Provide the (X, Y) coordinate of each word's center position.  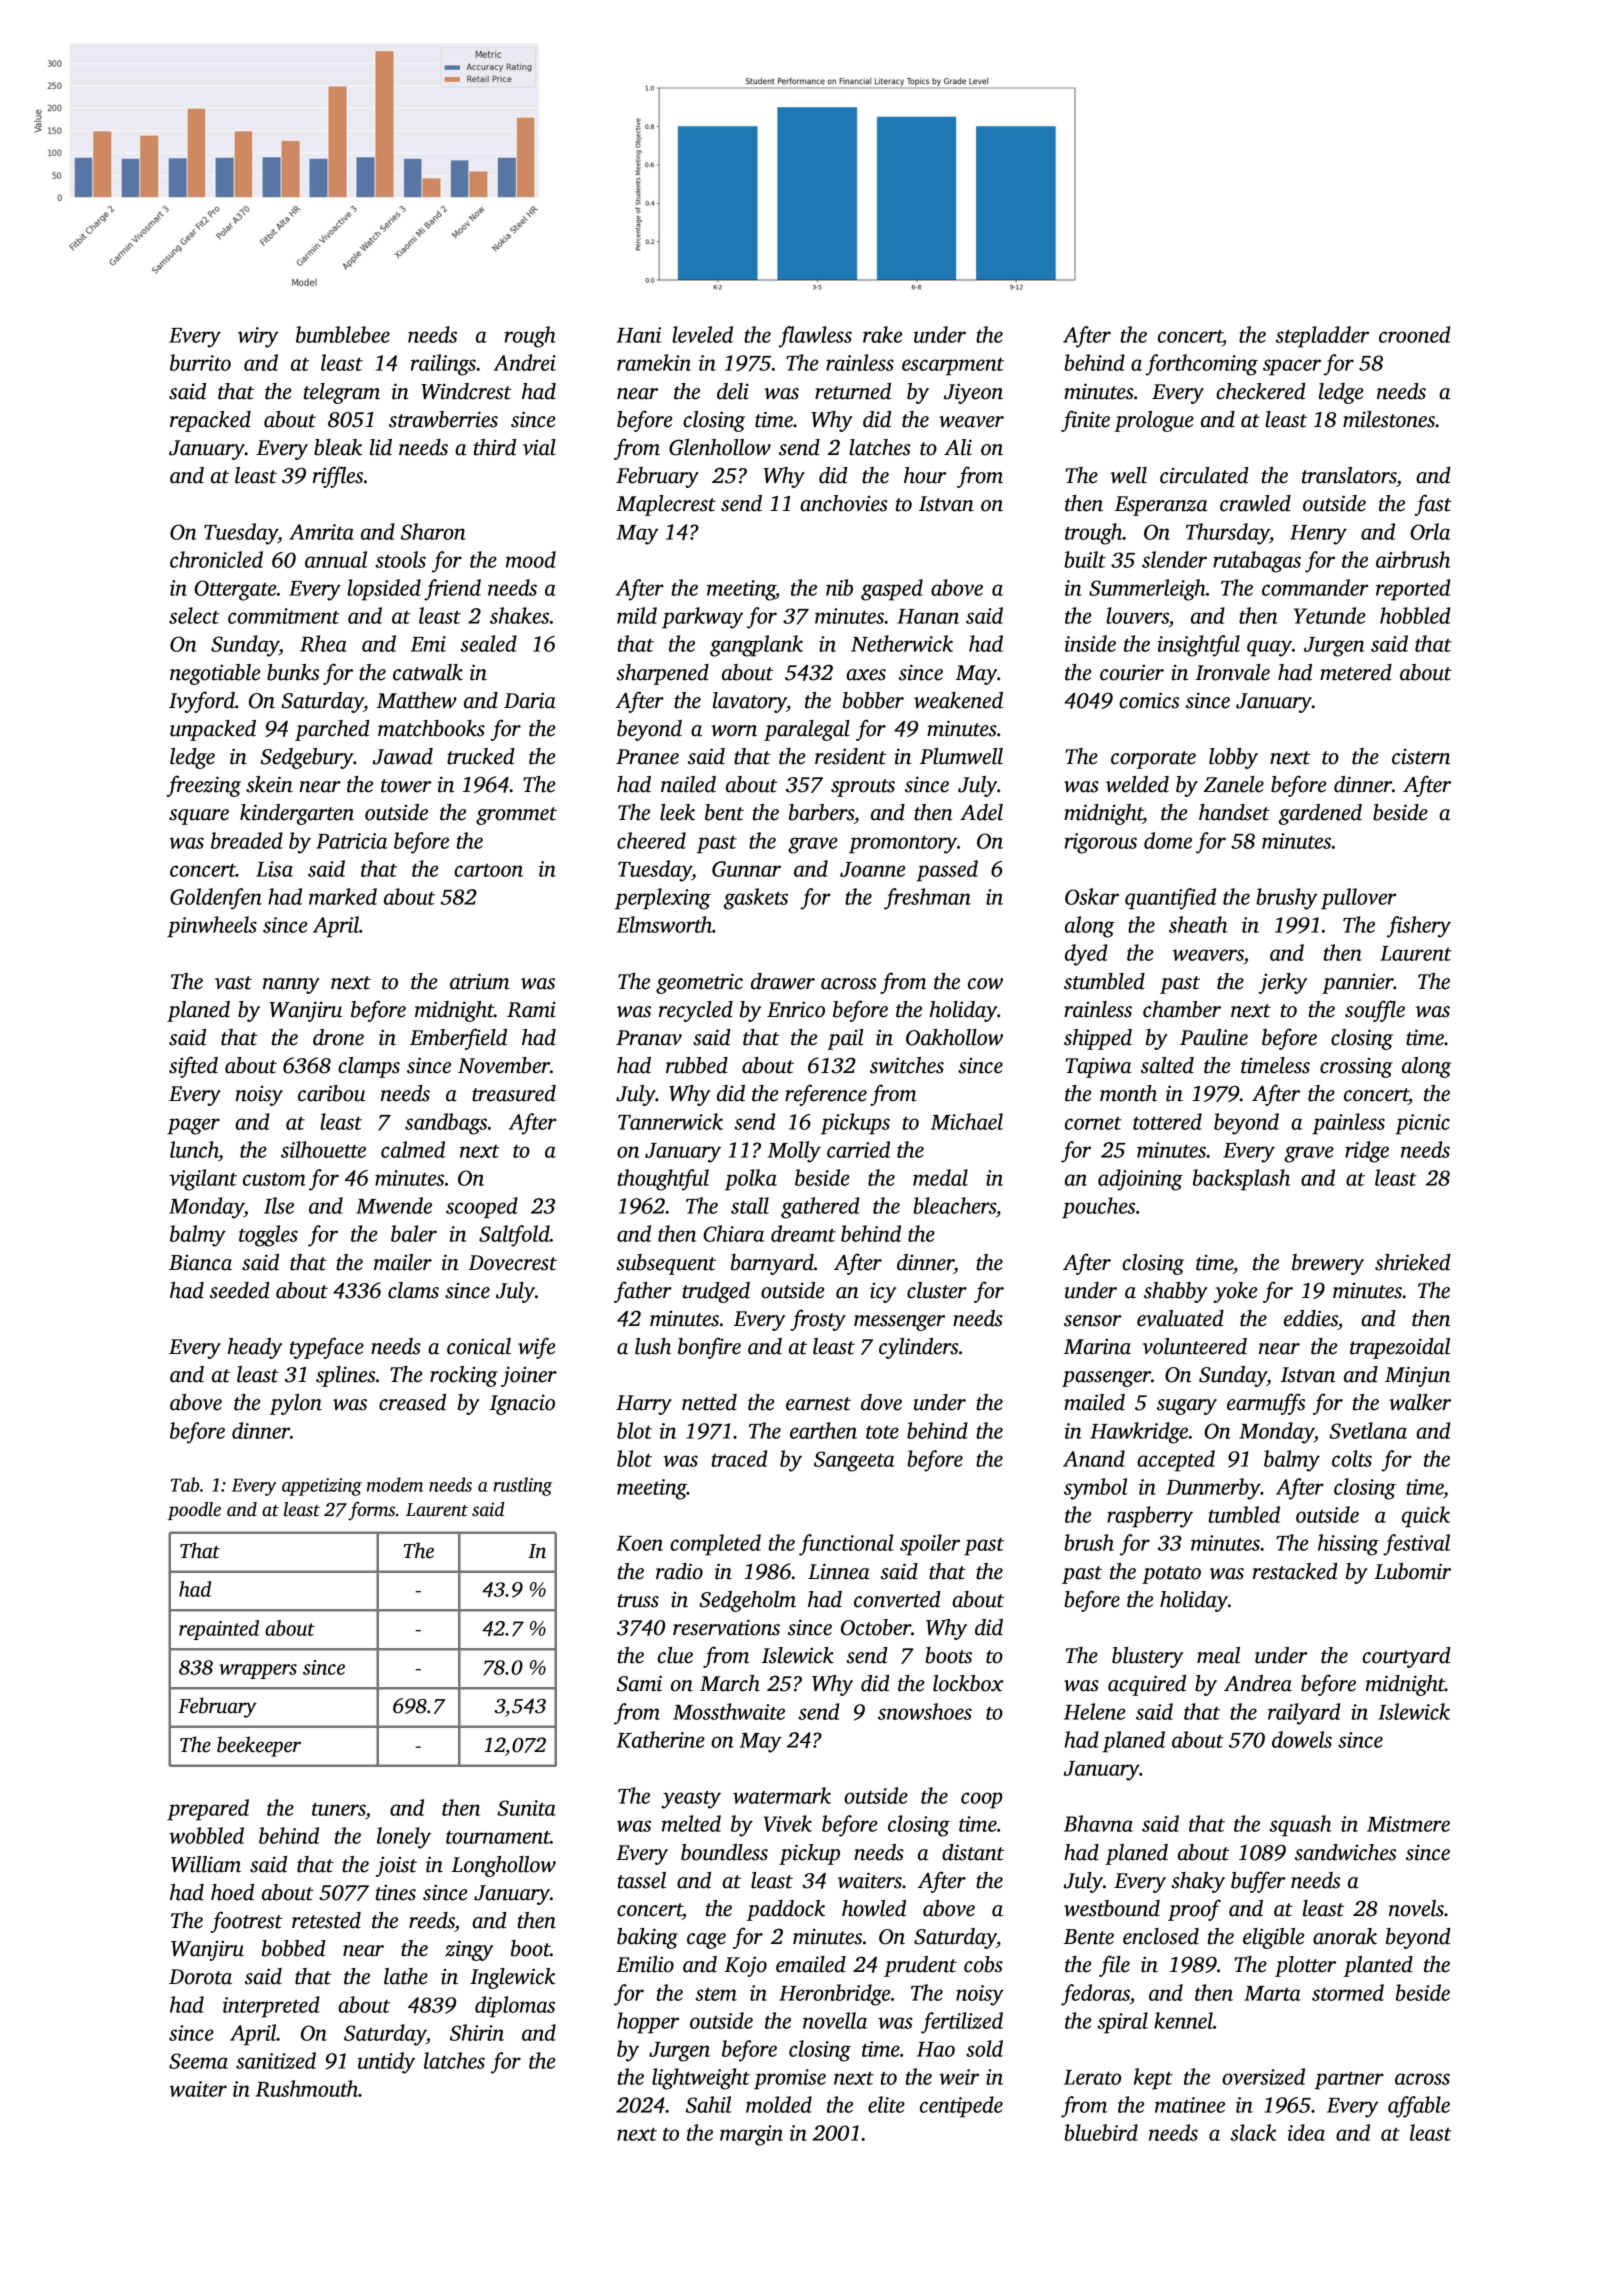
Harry (644, 1405)
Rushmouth (307, 2088)
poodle (194, 1511)
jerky (1283, 983)
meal (1218, 1655)
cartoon (488, 870)
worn (734, 731)
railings (443, 365)
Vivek (788, 1823)
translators (1349, 475)
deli (733, 391)
